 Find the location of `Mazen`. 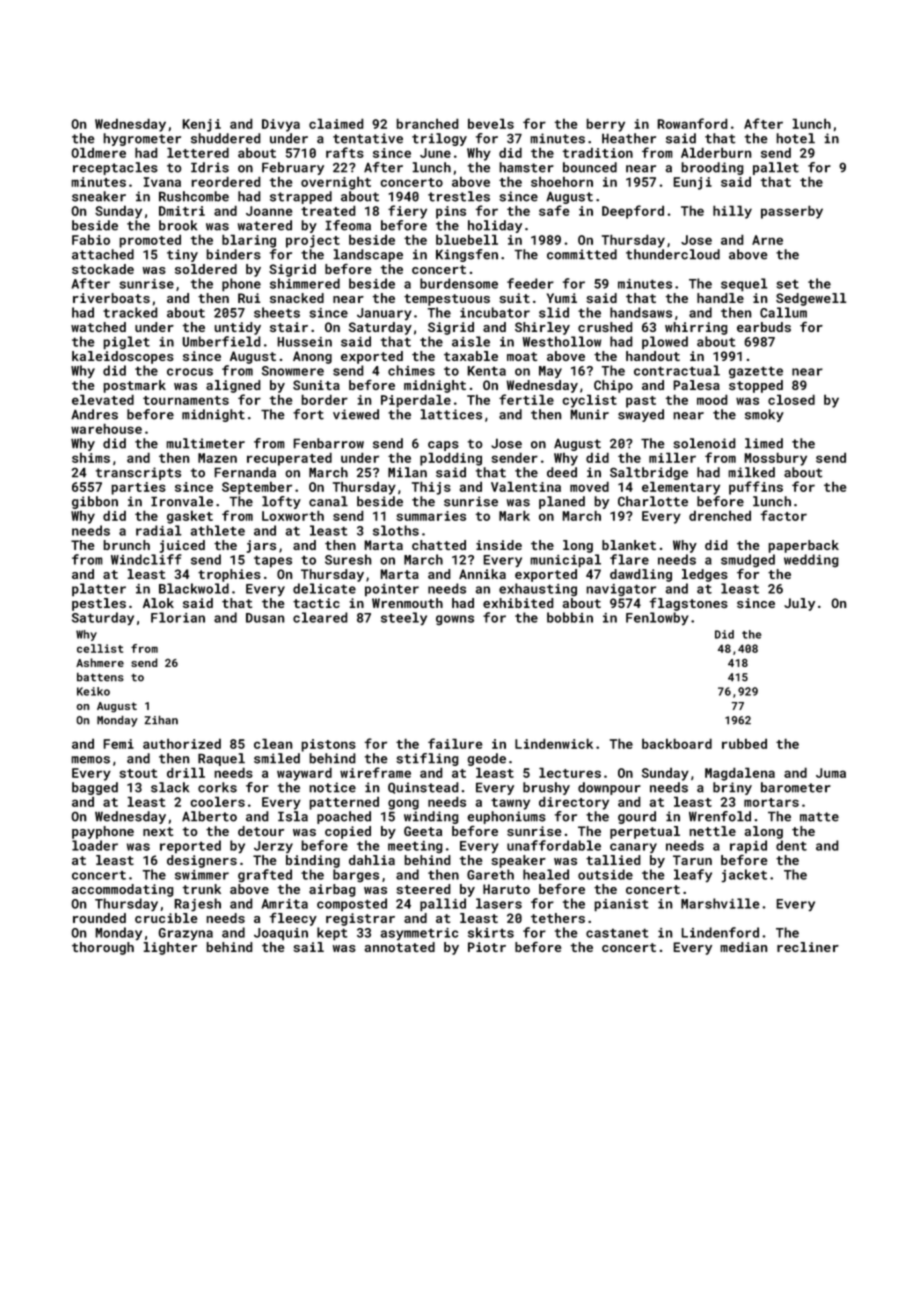

Mazen is located at coordinates (217, 458).
